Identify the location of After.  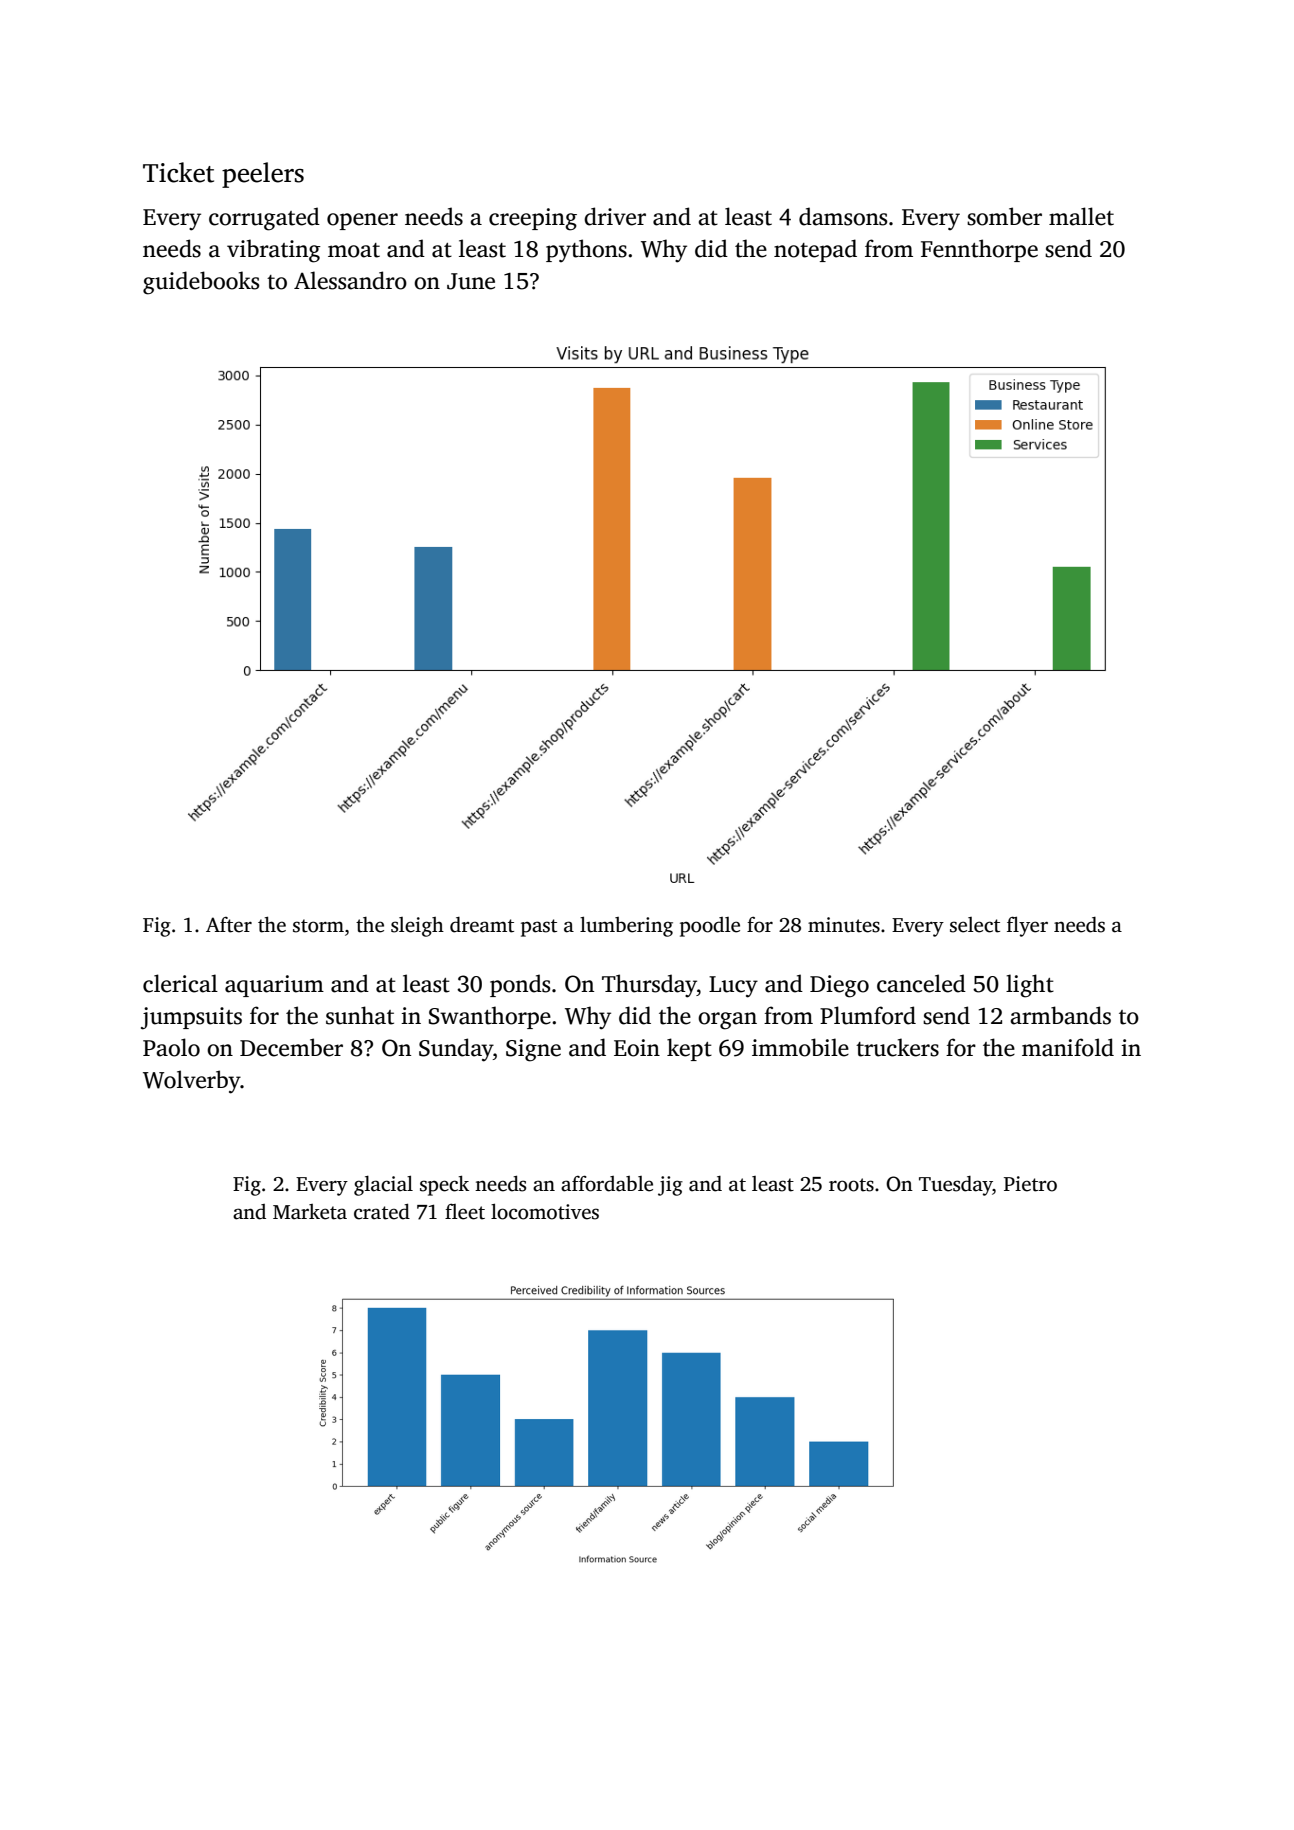
(229, 925).
